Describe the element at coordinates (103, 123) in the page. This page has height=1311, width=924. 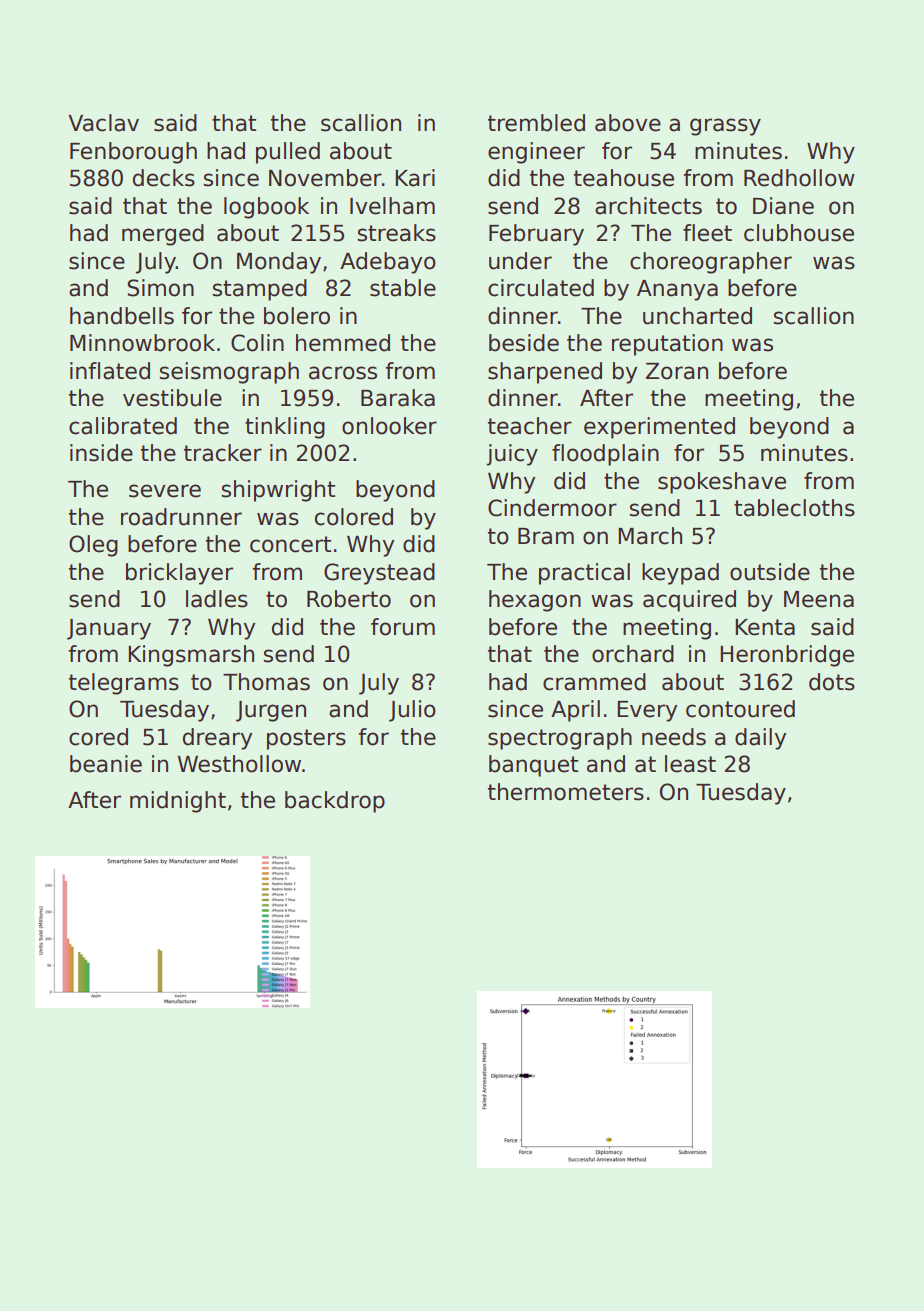
I see `Vaclav` at that location.
